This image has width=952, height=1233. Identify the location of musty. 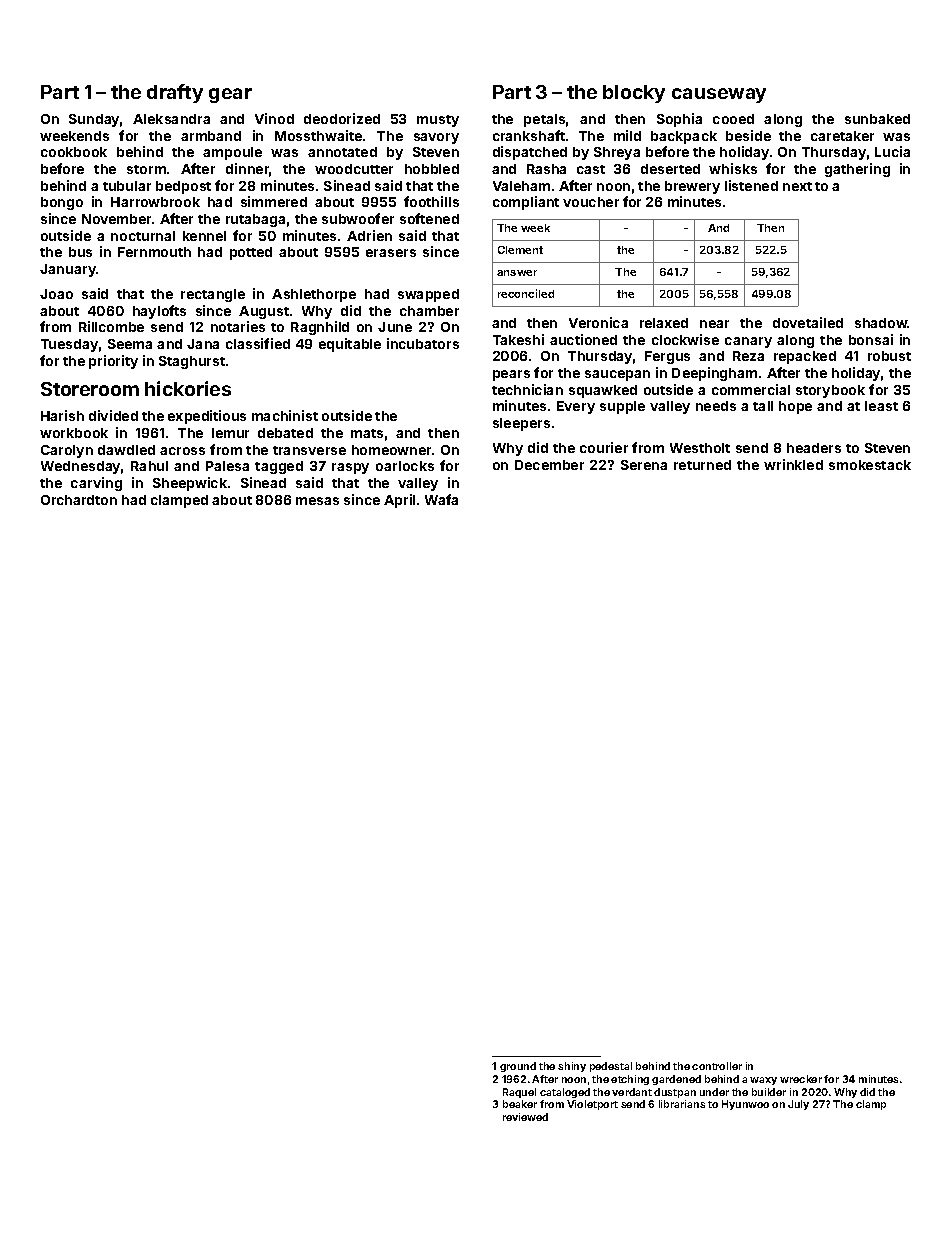
(438, 121).
